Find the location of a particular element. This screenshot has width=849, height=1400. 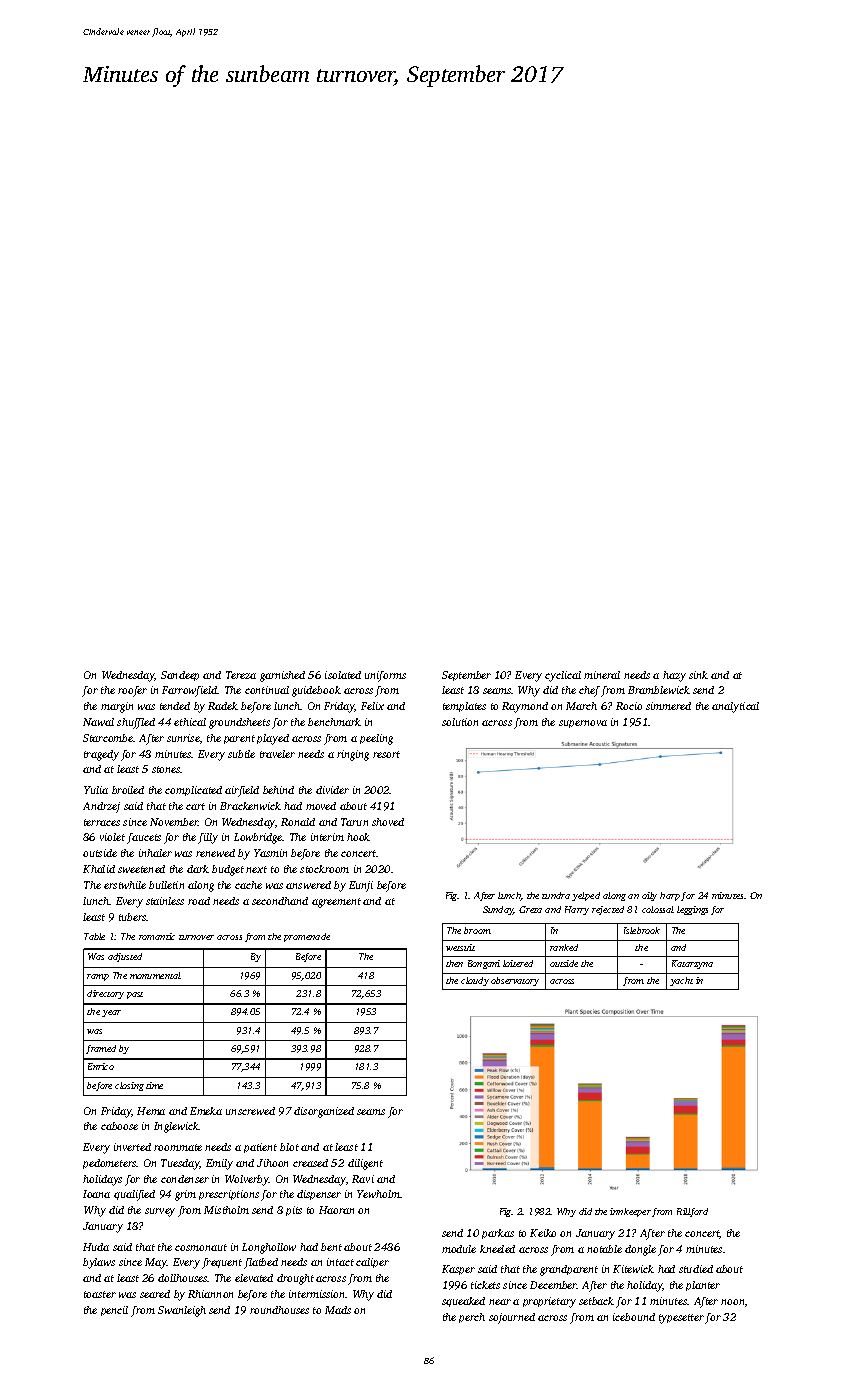

blot is located at coordinates (289, 1147).
